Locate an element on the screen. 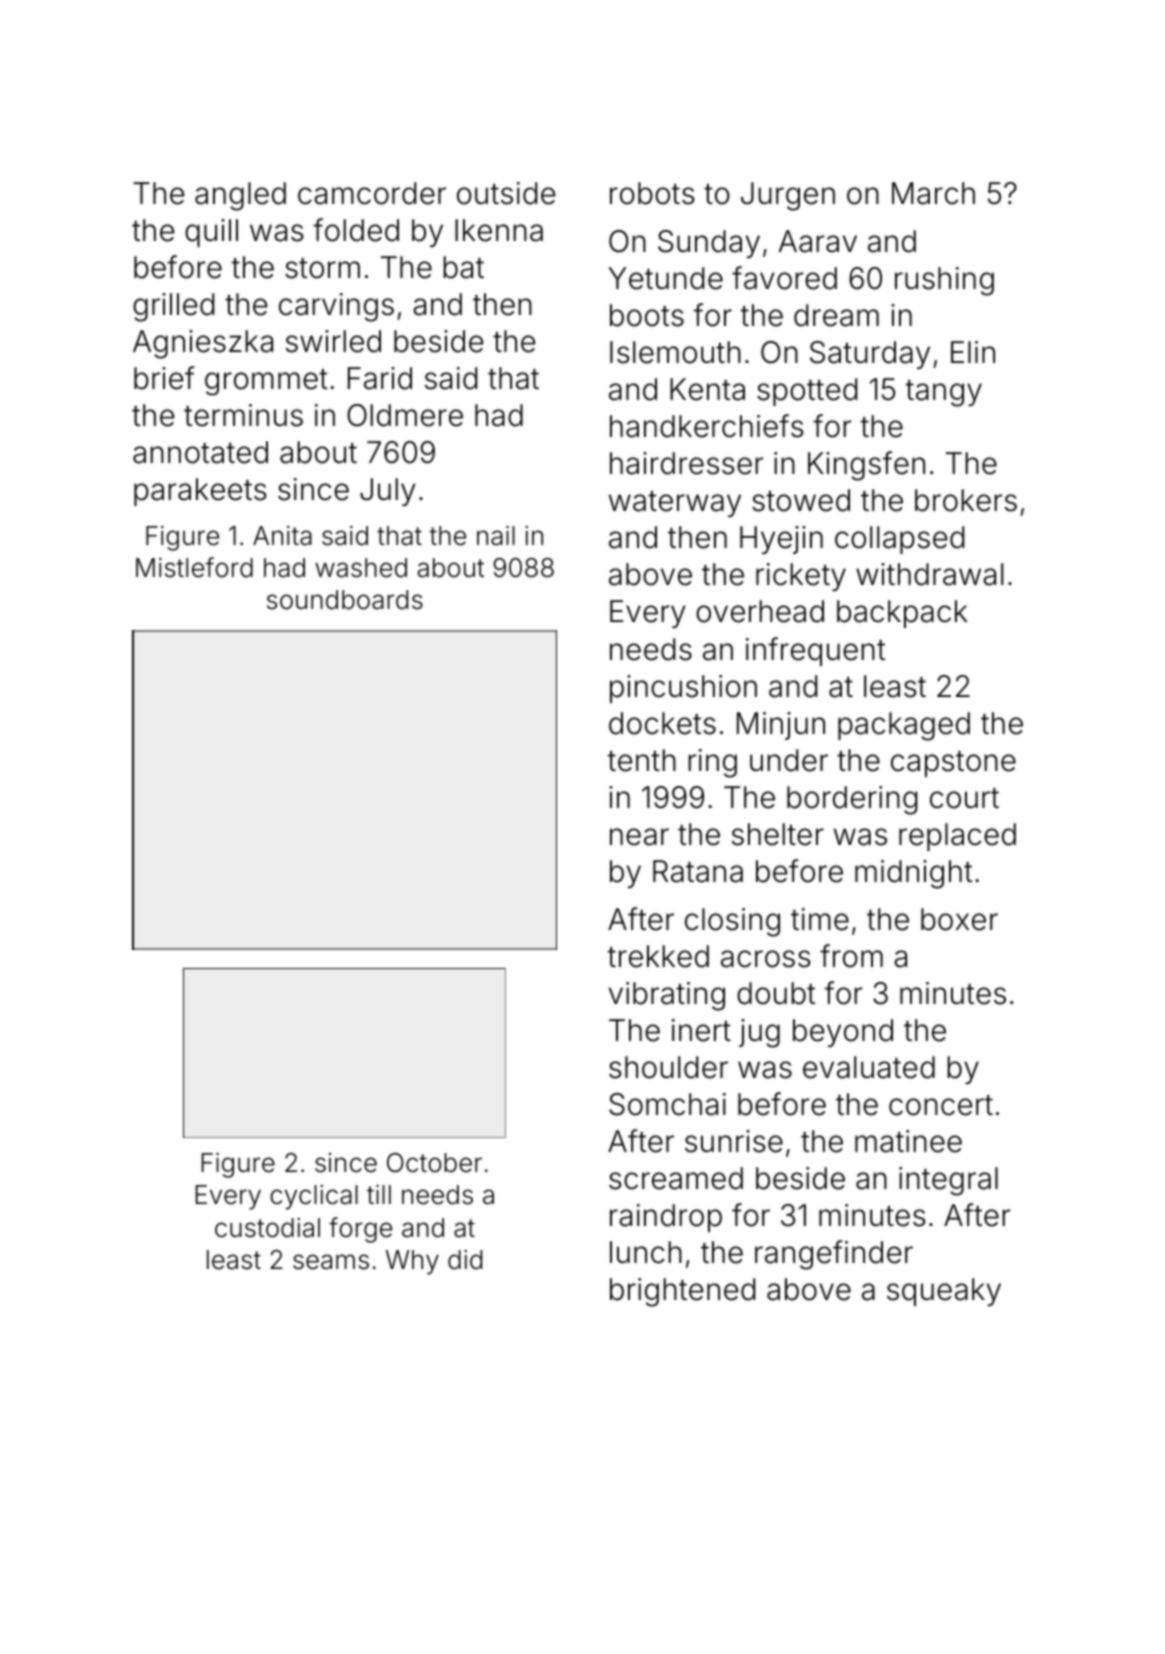 This screenshot has height=1654, width=1165. angled is located at coordinates (240, 196).
